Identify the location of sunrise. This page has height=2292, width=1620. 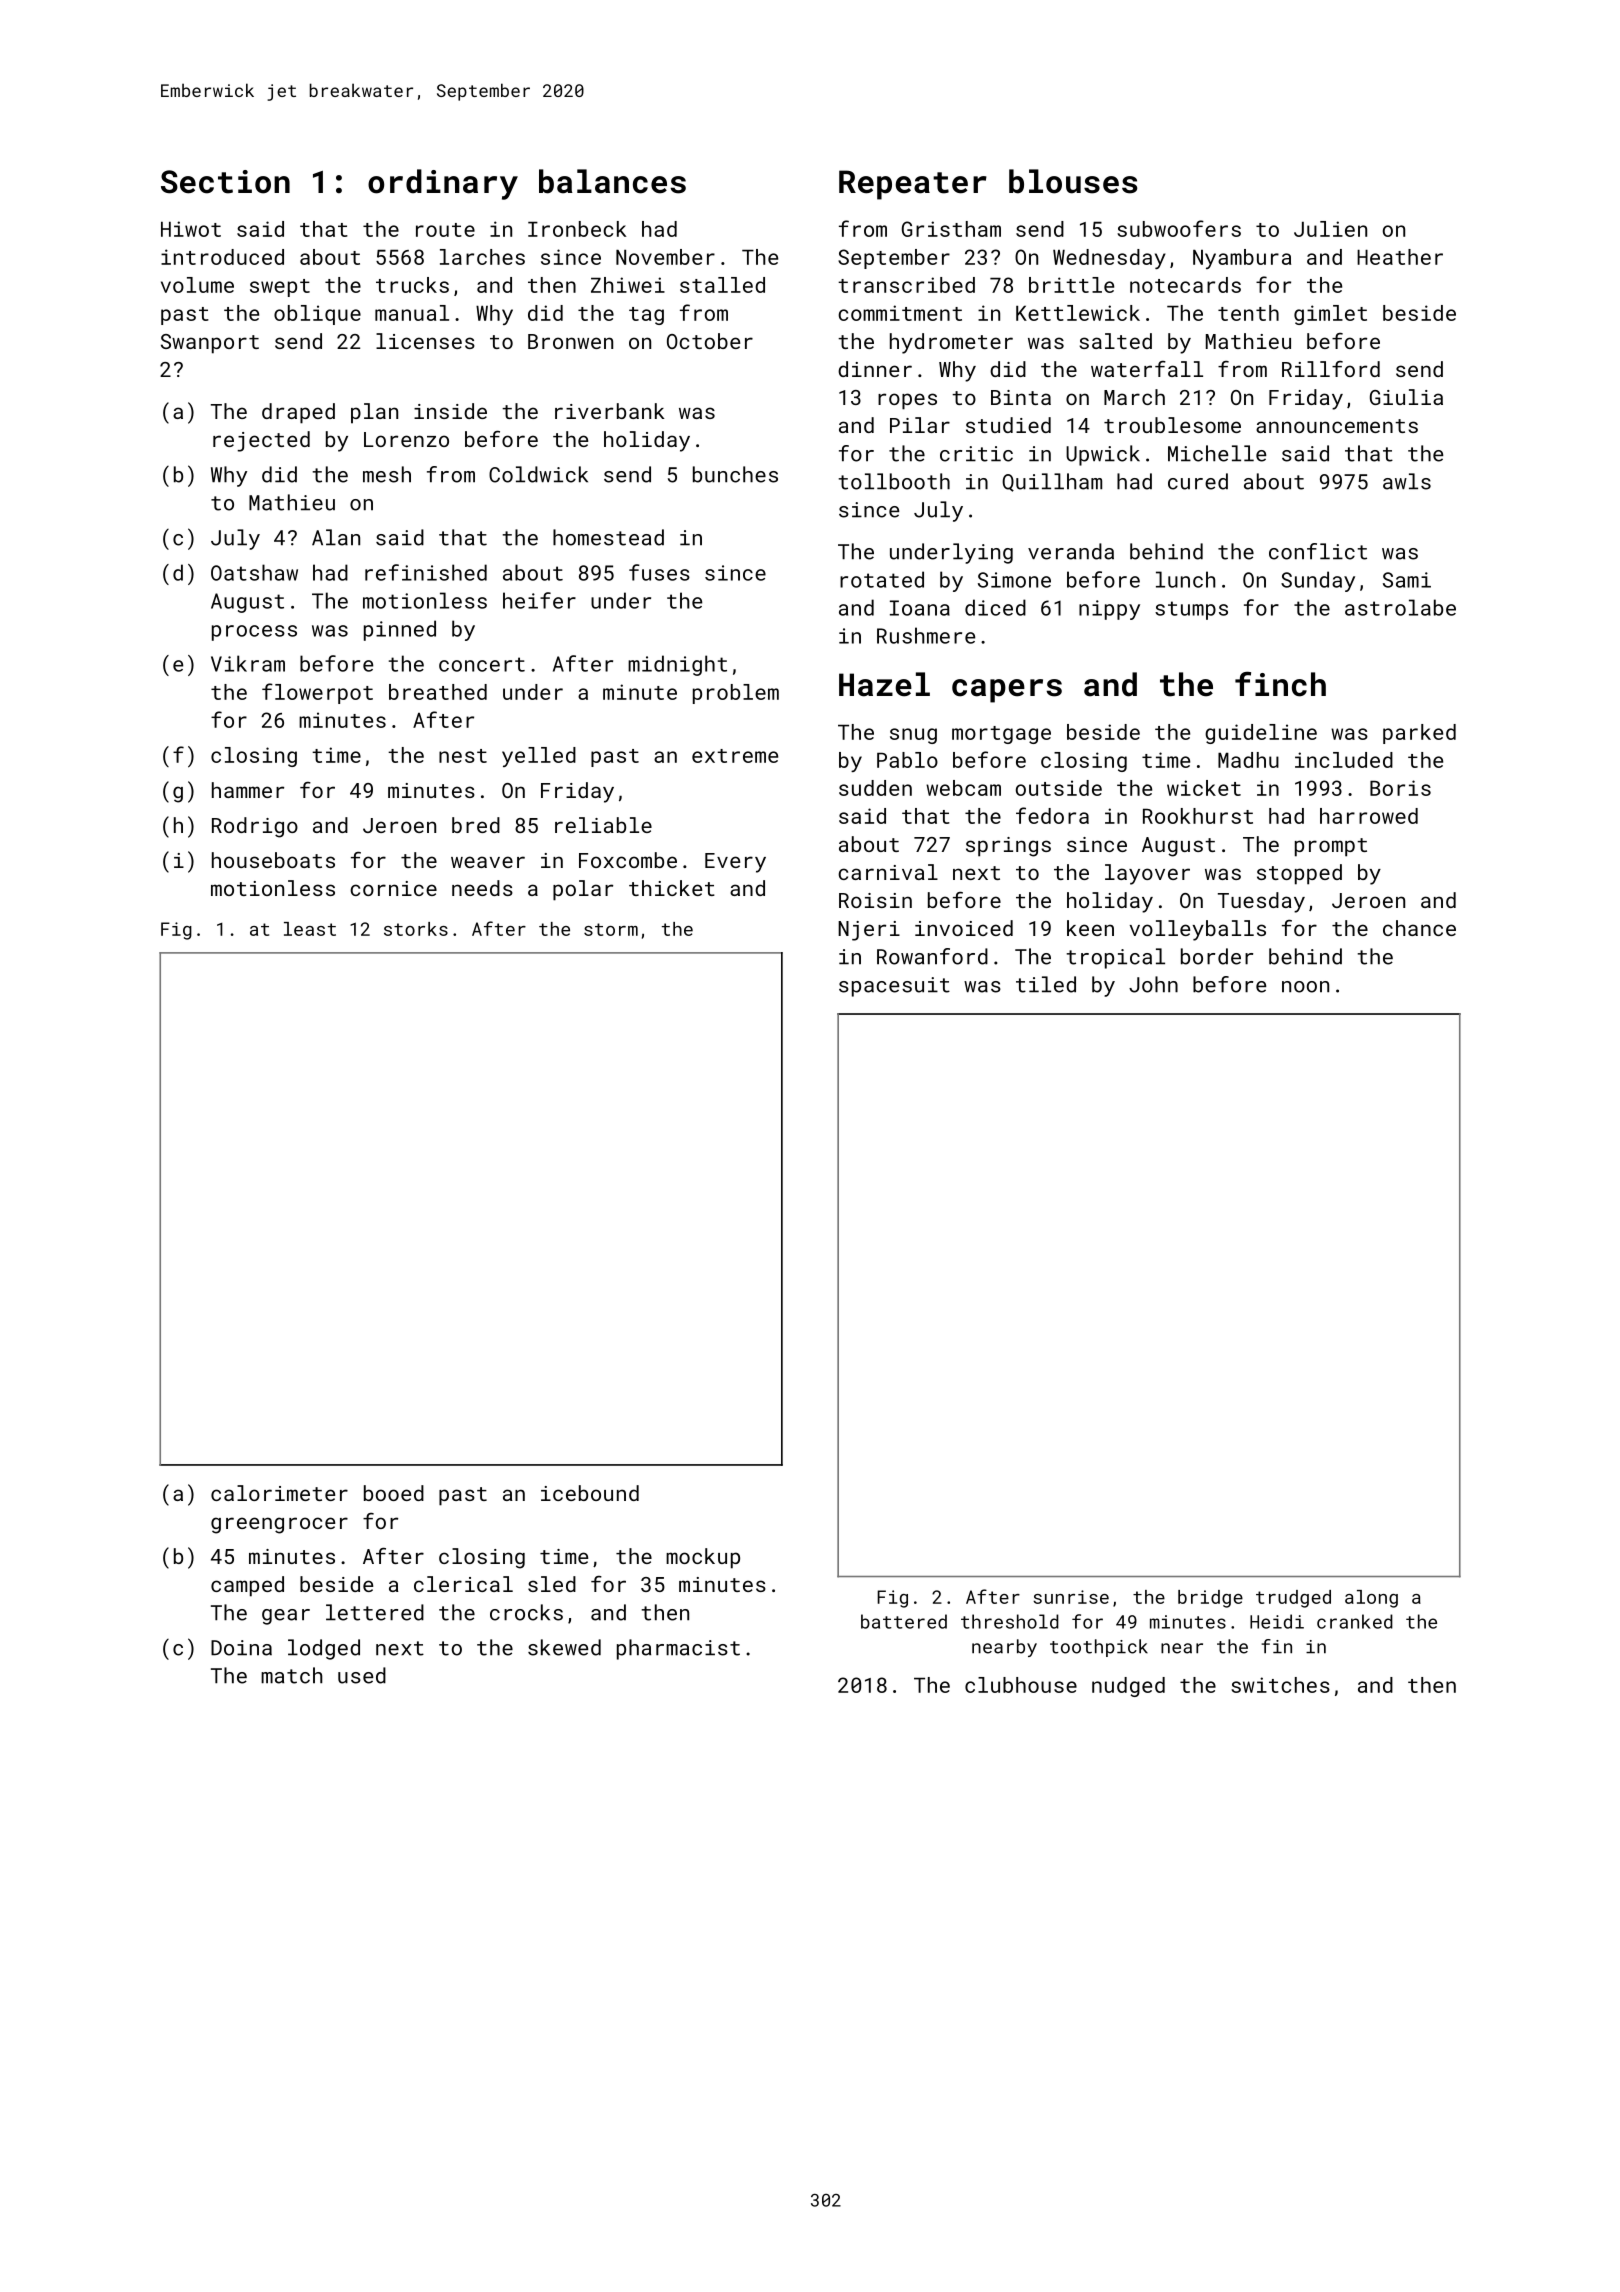
(1071, 1597).
